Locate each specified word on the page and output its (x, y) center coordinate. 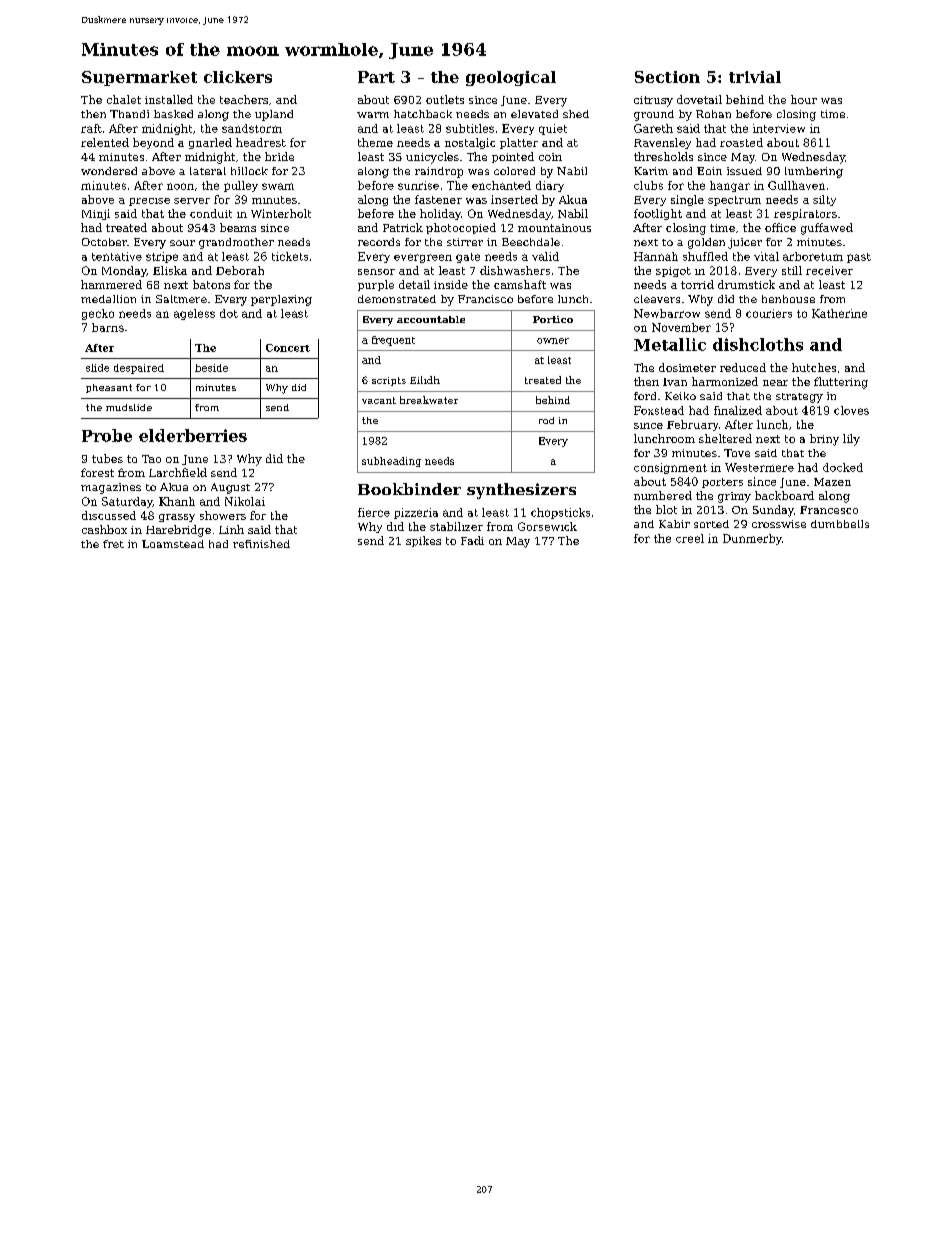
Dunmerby (752, 539)
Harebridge (178, 531)
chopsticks (560, 513)
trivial (755, 77)
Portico (553, 319)
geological (511, 78)
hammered (111, 284)
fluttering (841, 383)
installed (169, 99)
